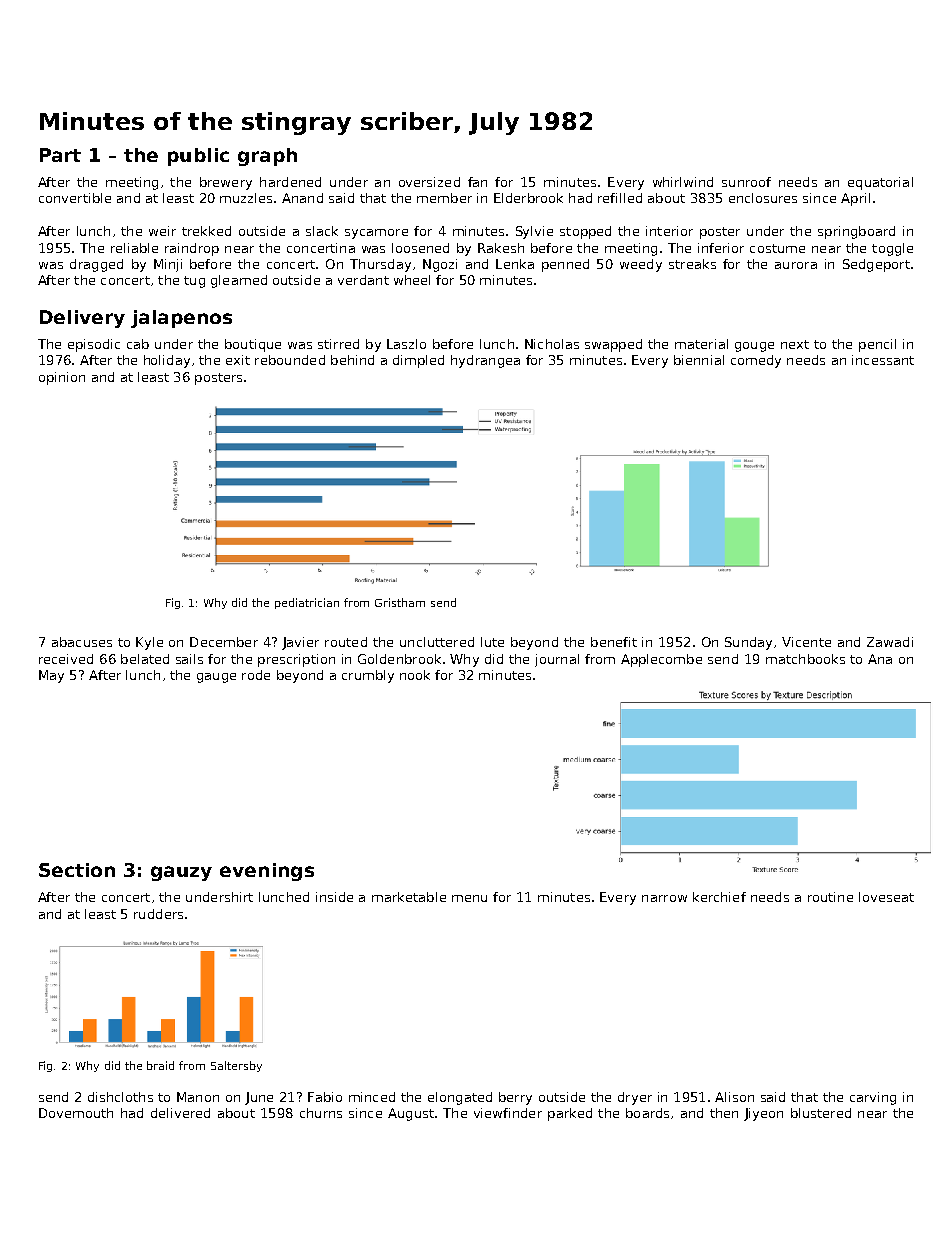 Image resolution: width=952 pixels, height=1233 pixels. Describe the element at coordinates (746, 182) in the screenshot. I see `sunroof` at that location.
